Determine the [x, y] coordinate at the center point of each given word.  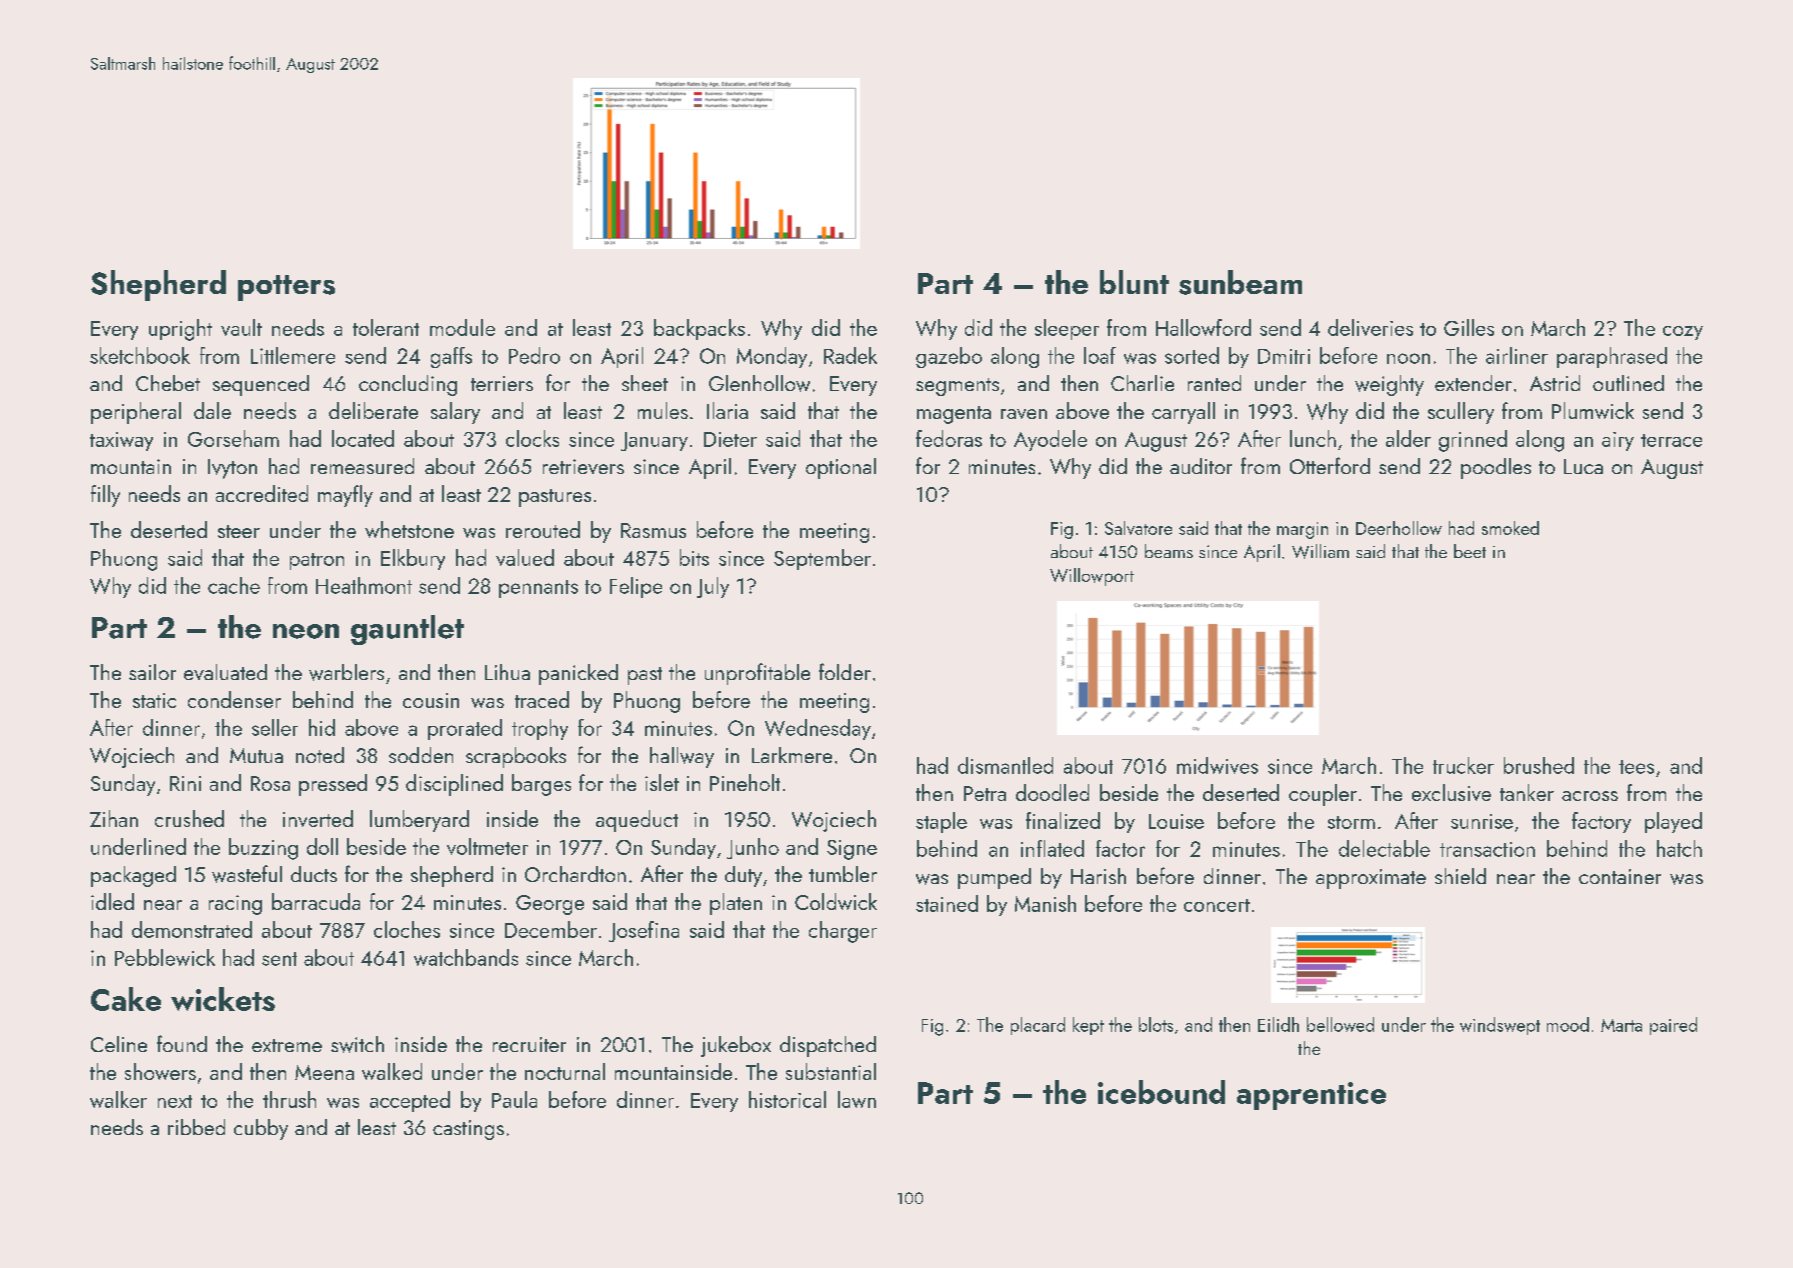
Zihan [114, 818]
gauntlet [407, 630]
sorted [1192, 355]
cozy [1683, 333]
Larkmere [792, 755]
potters [286, 288]
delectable [1384, 848]
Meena [324, 1072]
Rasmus [653, 530]
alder [1408, 438]
